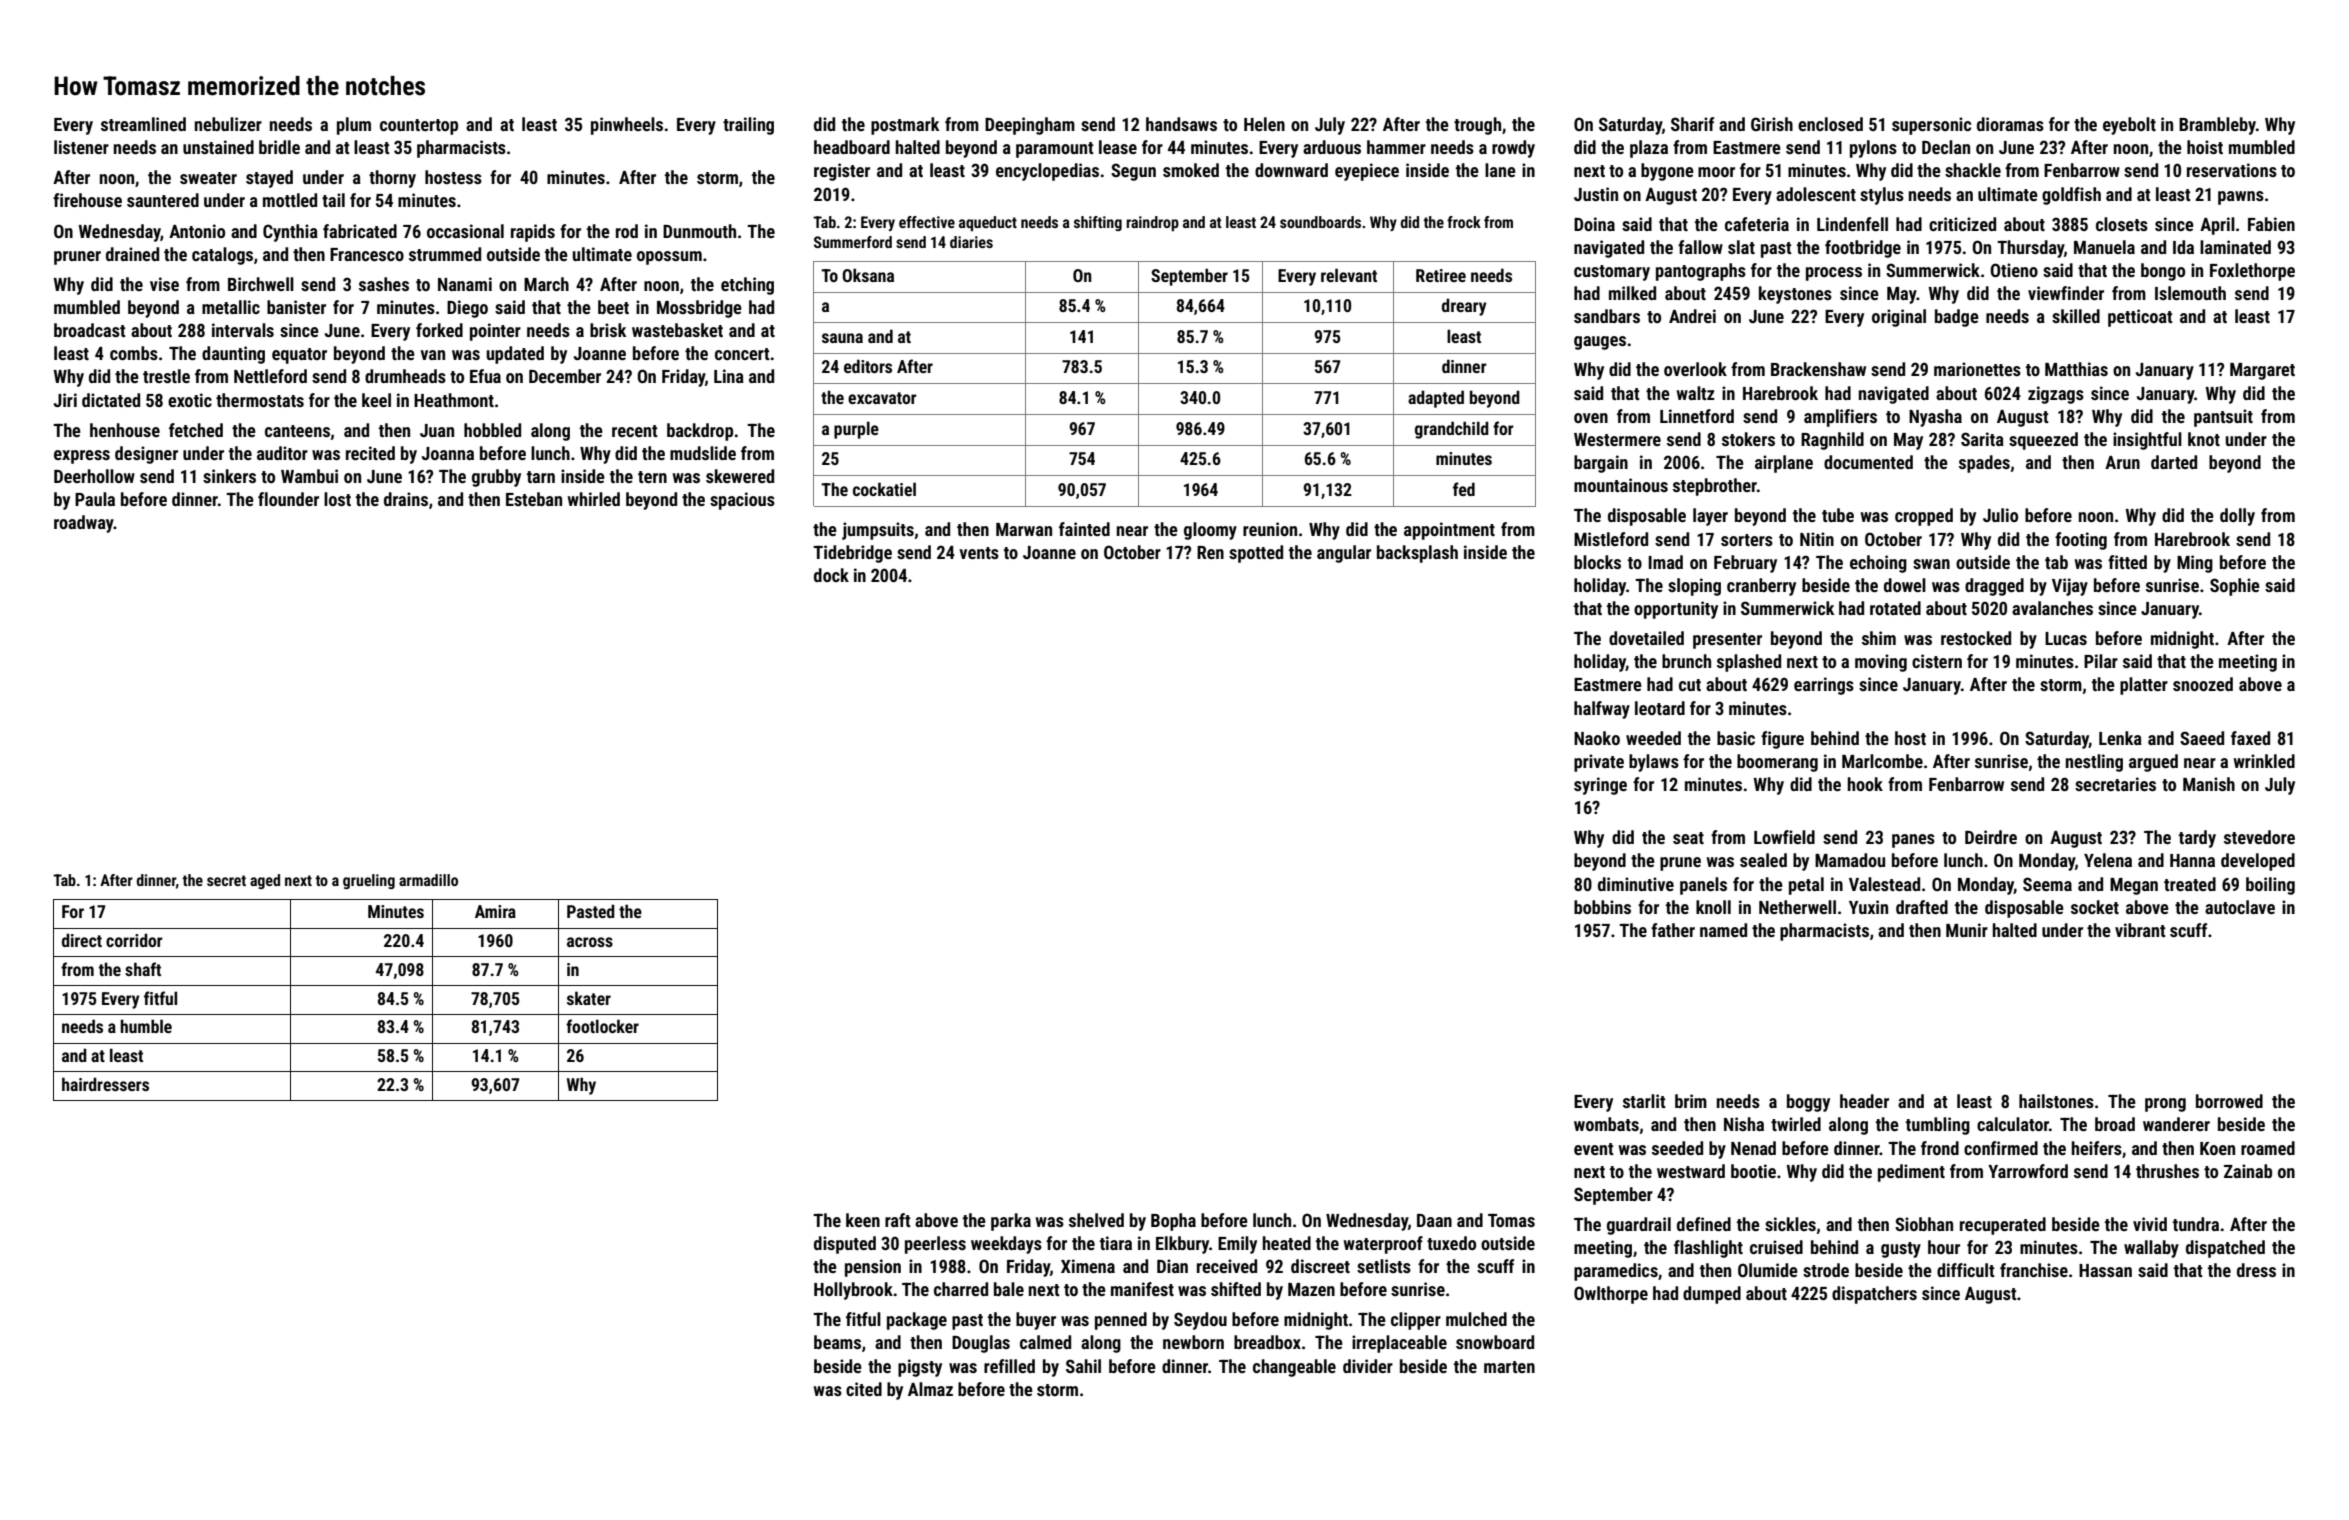 This screenshot has height=1520, width=2349. Describe the element at coordinates (1602, 710) in the screenshot. I see `halfway` at that location.
